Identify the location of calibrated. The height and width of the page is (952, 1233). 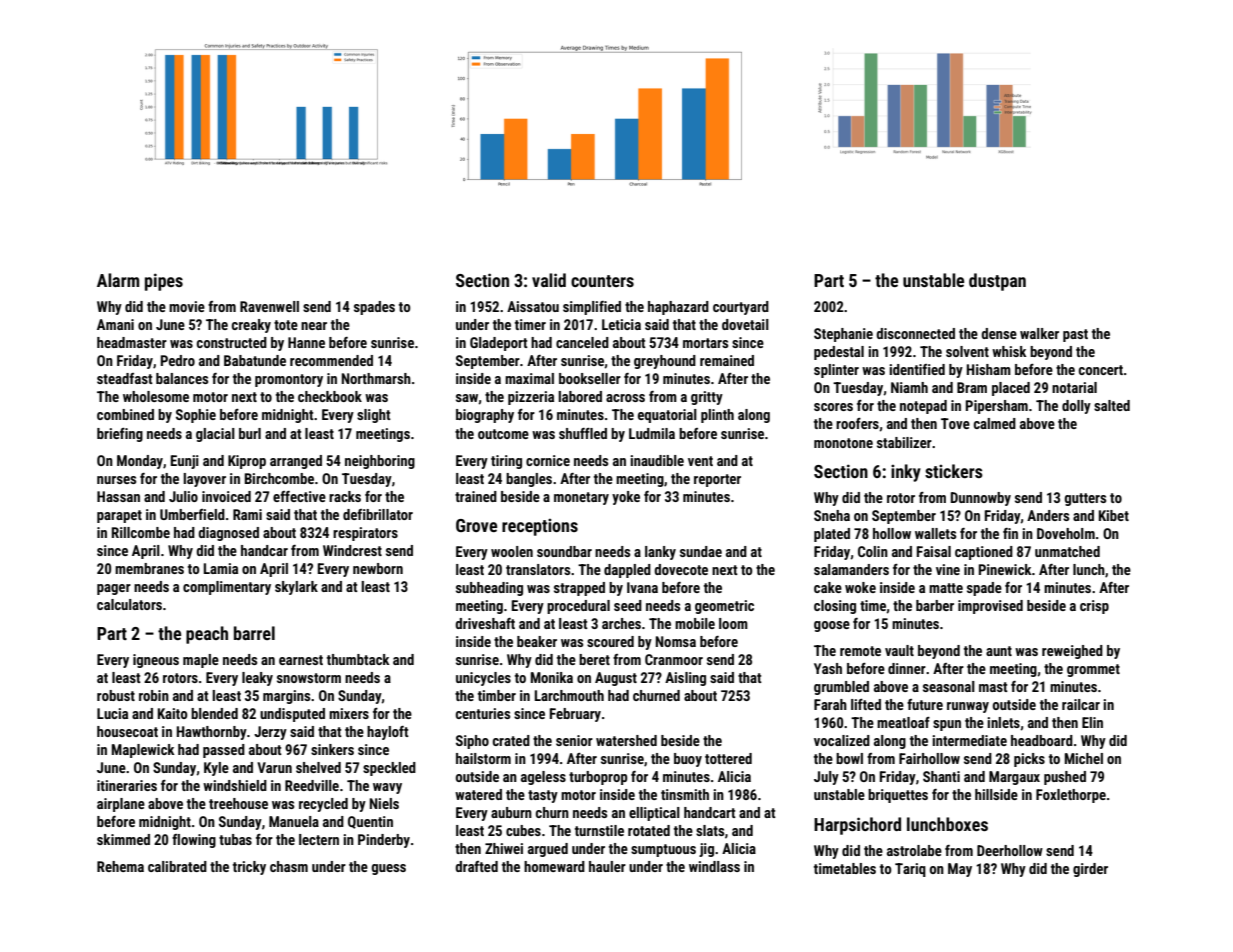
(177, 866).
